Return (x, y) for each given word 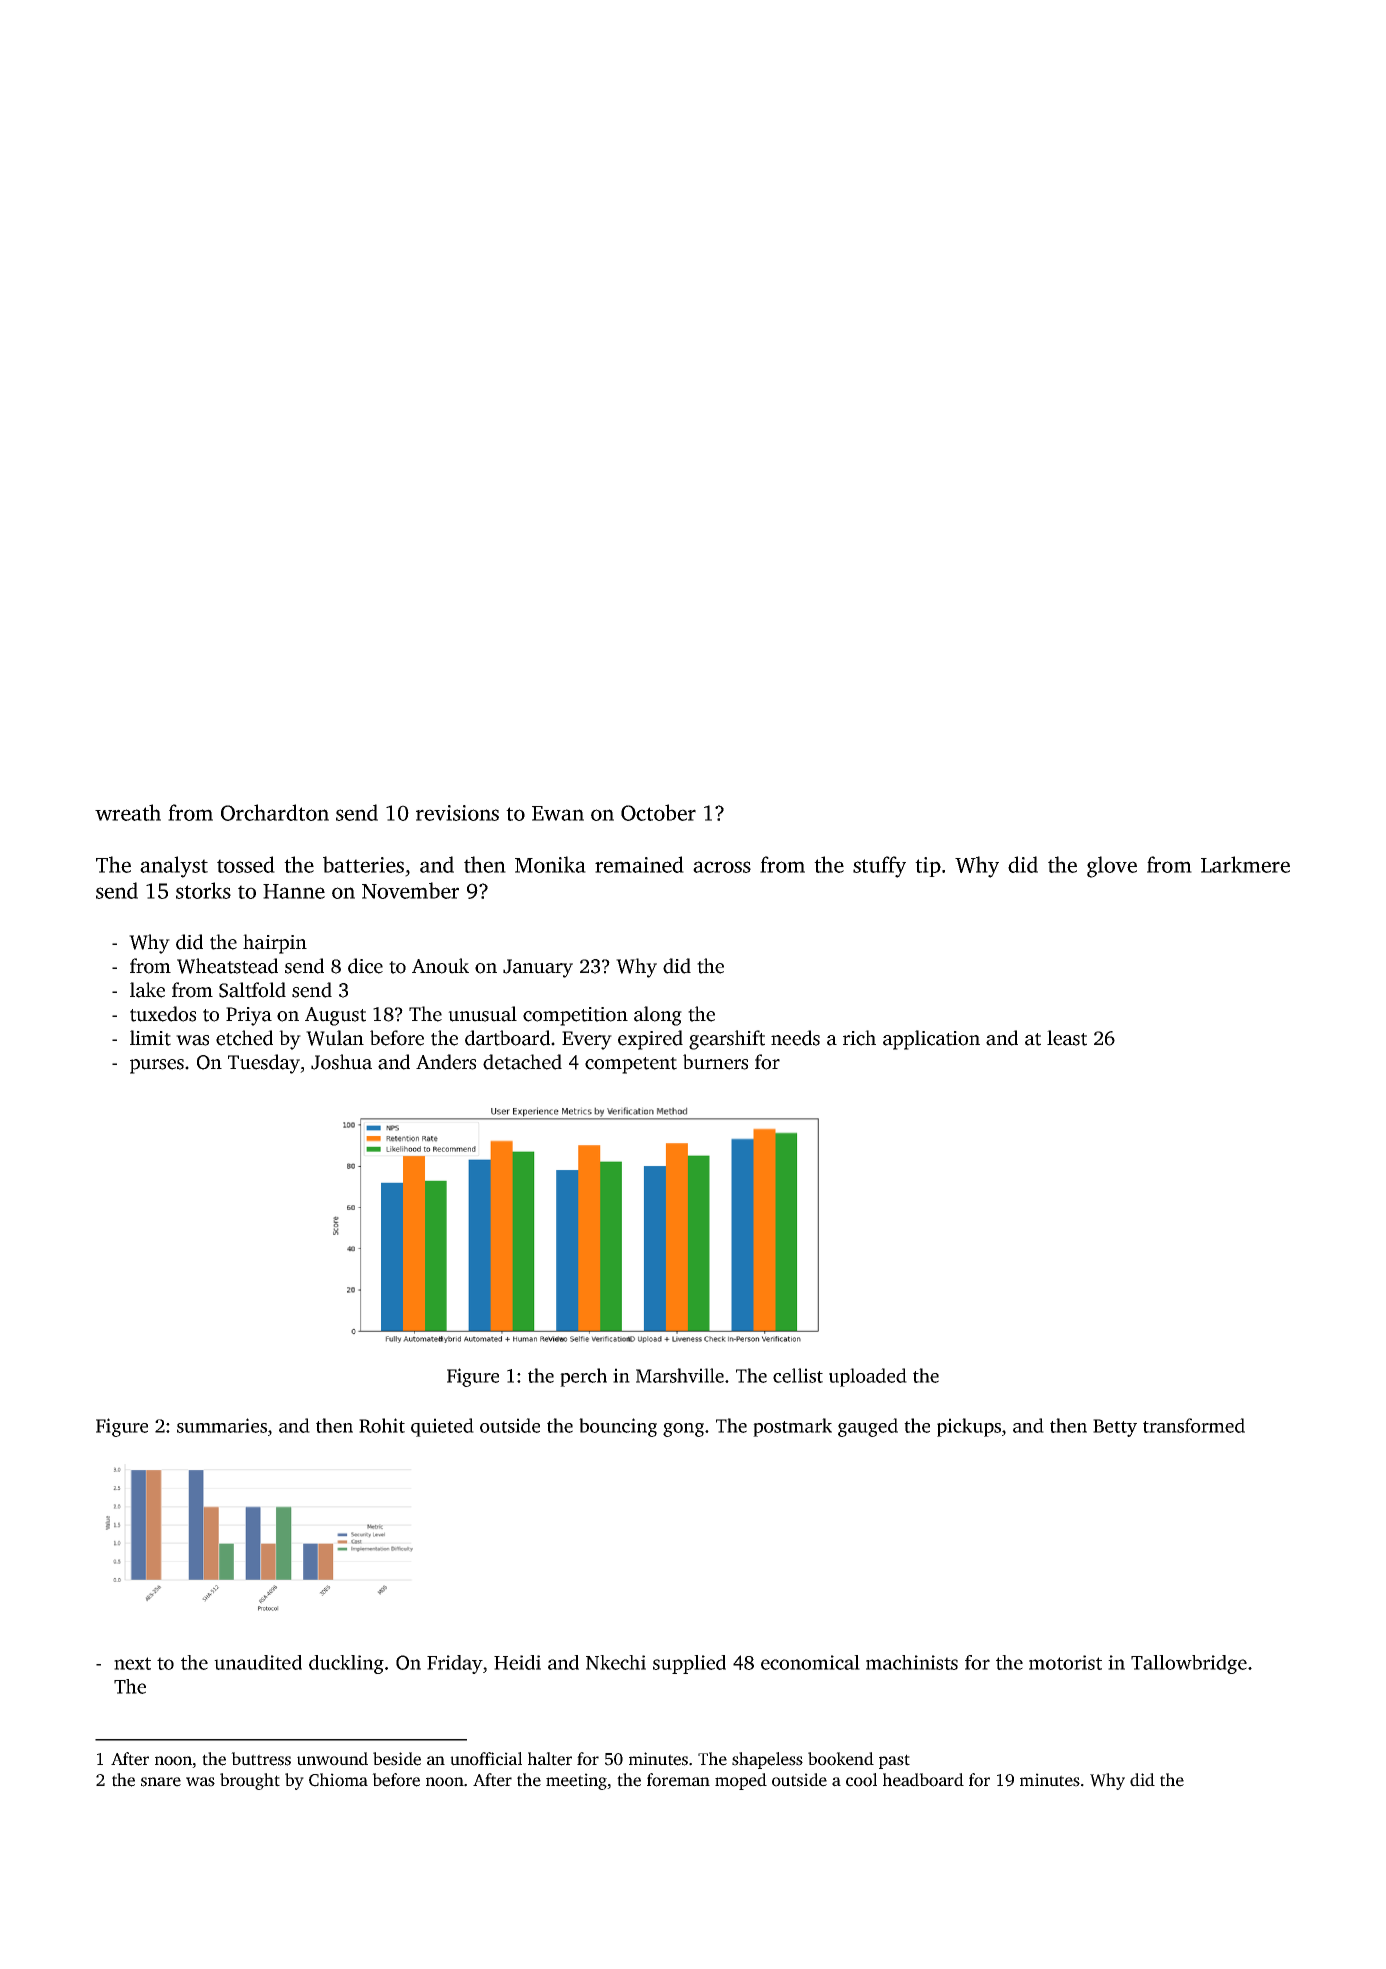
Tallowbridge (1189, 1664)
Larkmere (1245, 864)
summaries (222, 1425)
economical (810, 1662)
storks (203, 890)
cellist (798, 1375)
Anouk (440, 966)
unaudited (258, 1662)
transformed (1194, 1425)
